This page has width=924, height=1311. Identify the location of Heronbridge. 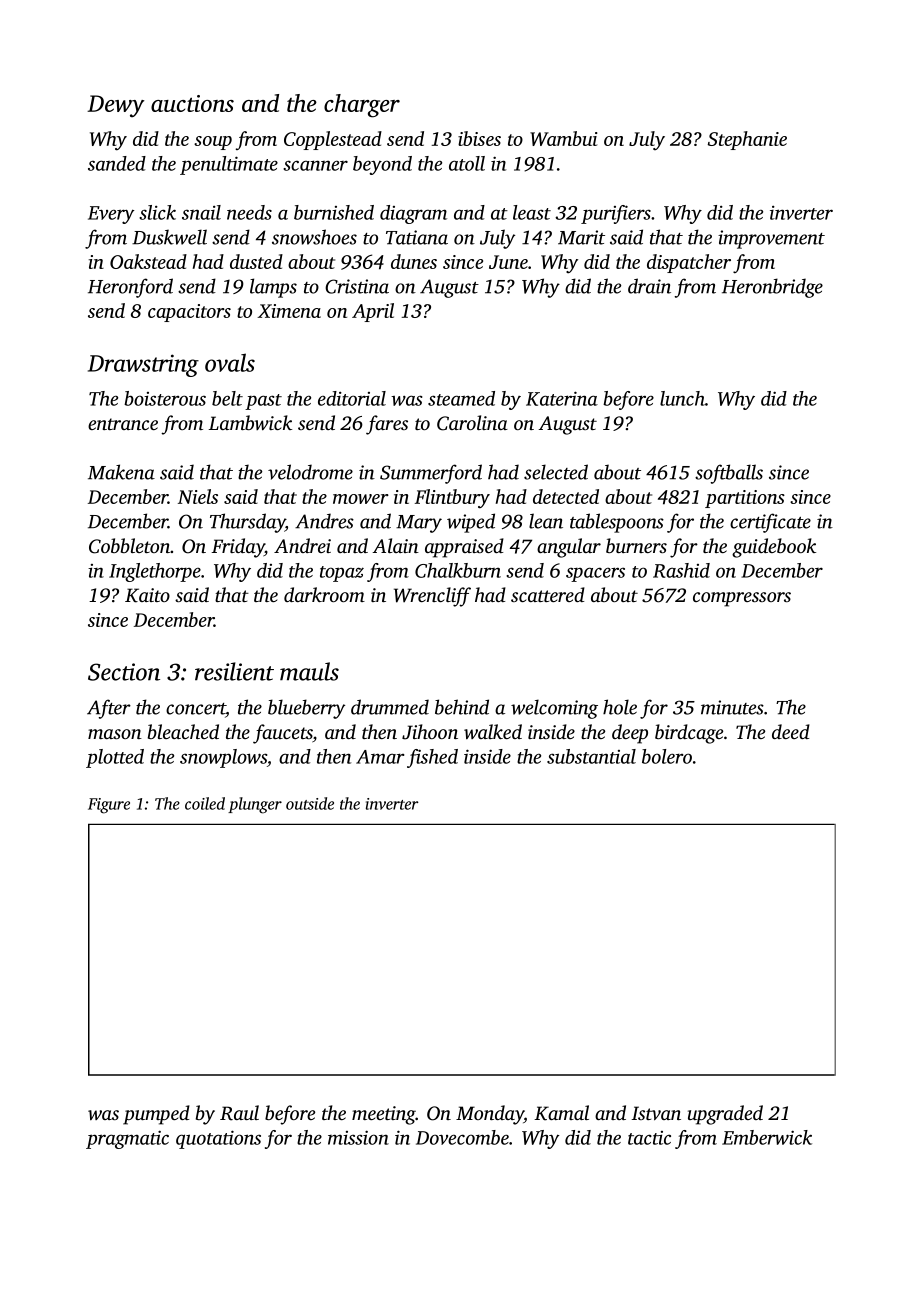
(772, 288).
